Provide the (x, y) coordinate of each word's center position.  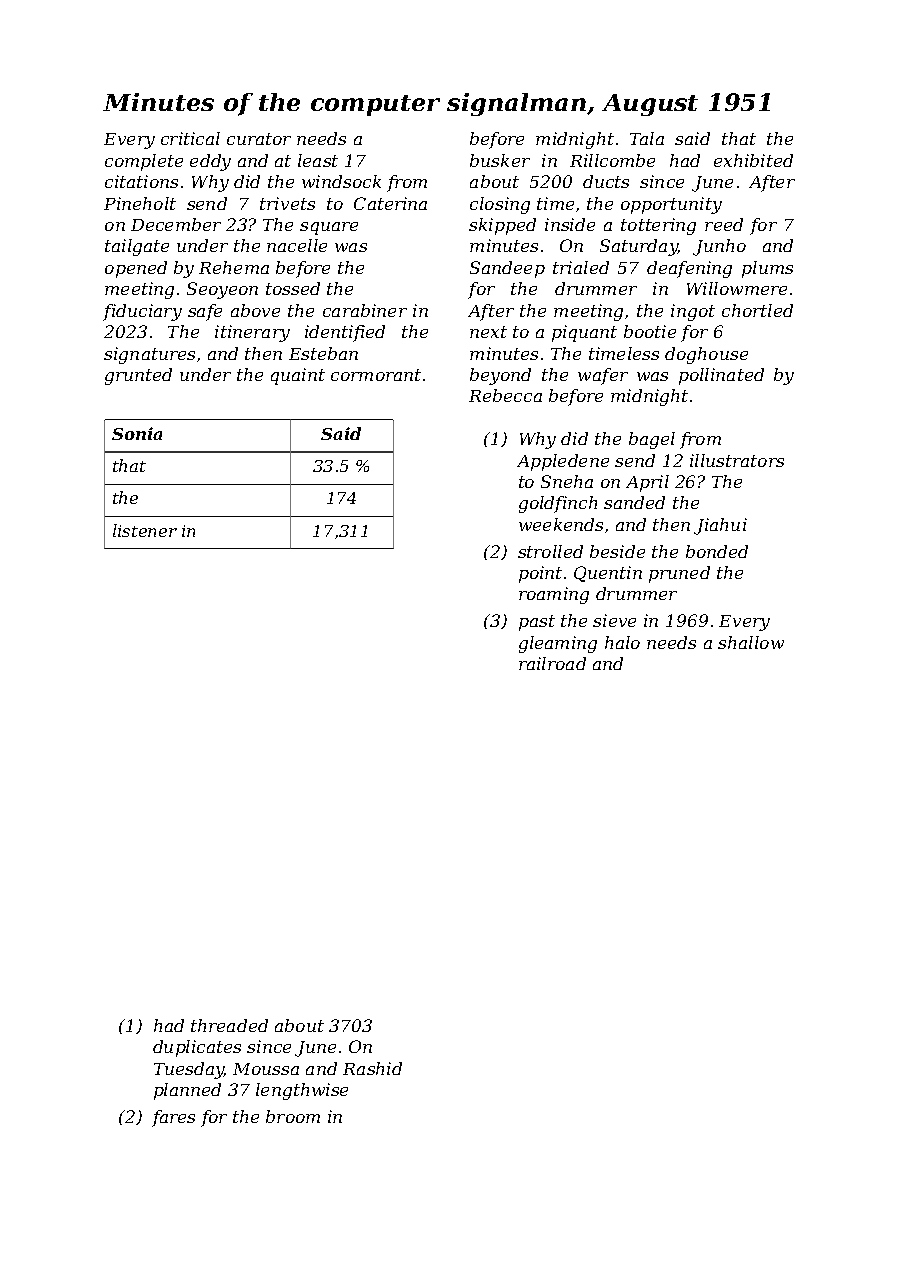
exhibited (753, 160)
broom (293, 1116)
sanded (634, 502)
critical (190, 138)
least (318, 160)
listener (145, 530)
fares (173, 1118)
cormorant (376, 375)
